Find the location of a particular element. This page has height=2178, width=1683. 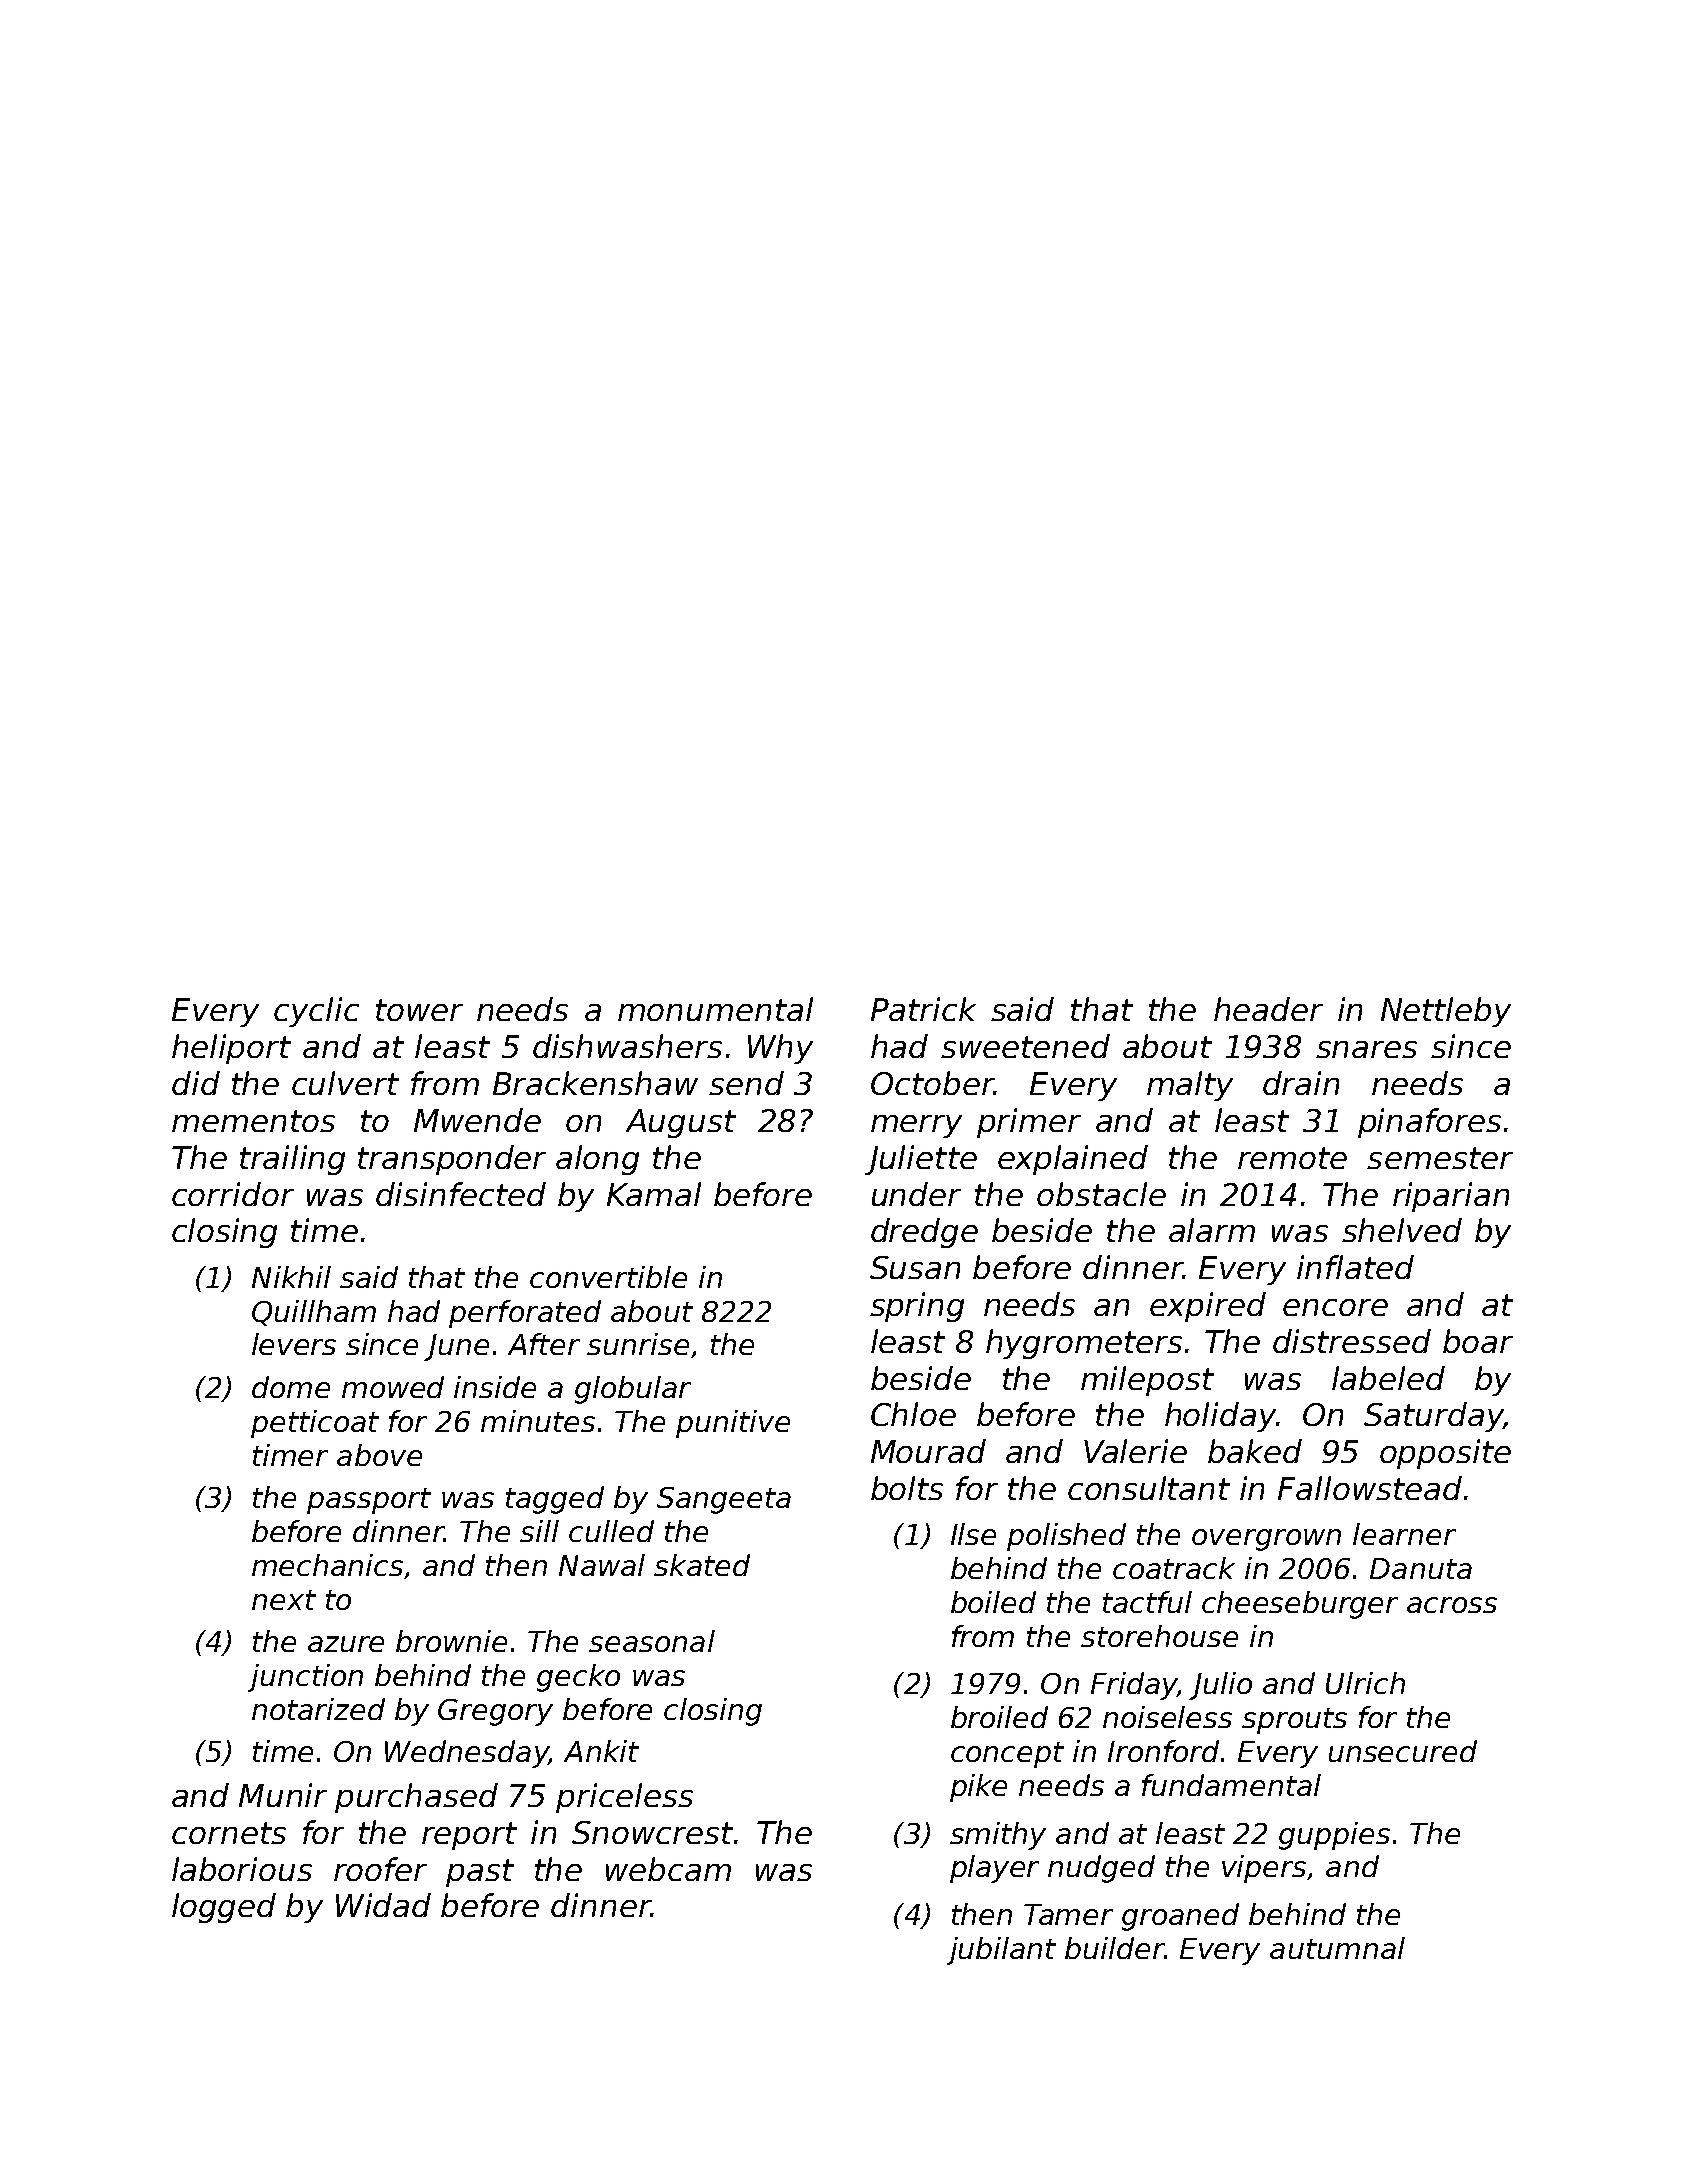

Wednesday is located at coordinates (467, 1754).
